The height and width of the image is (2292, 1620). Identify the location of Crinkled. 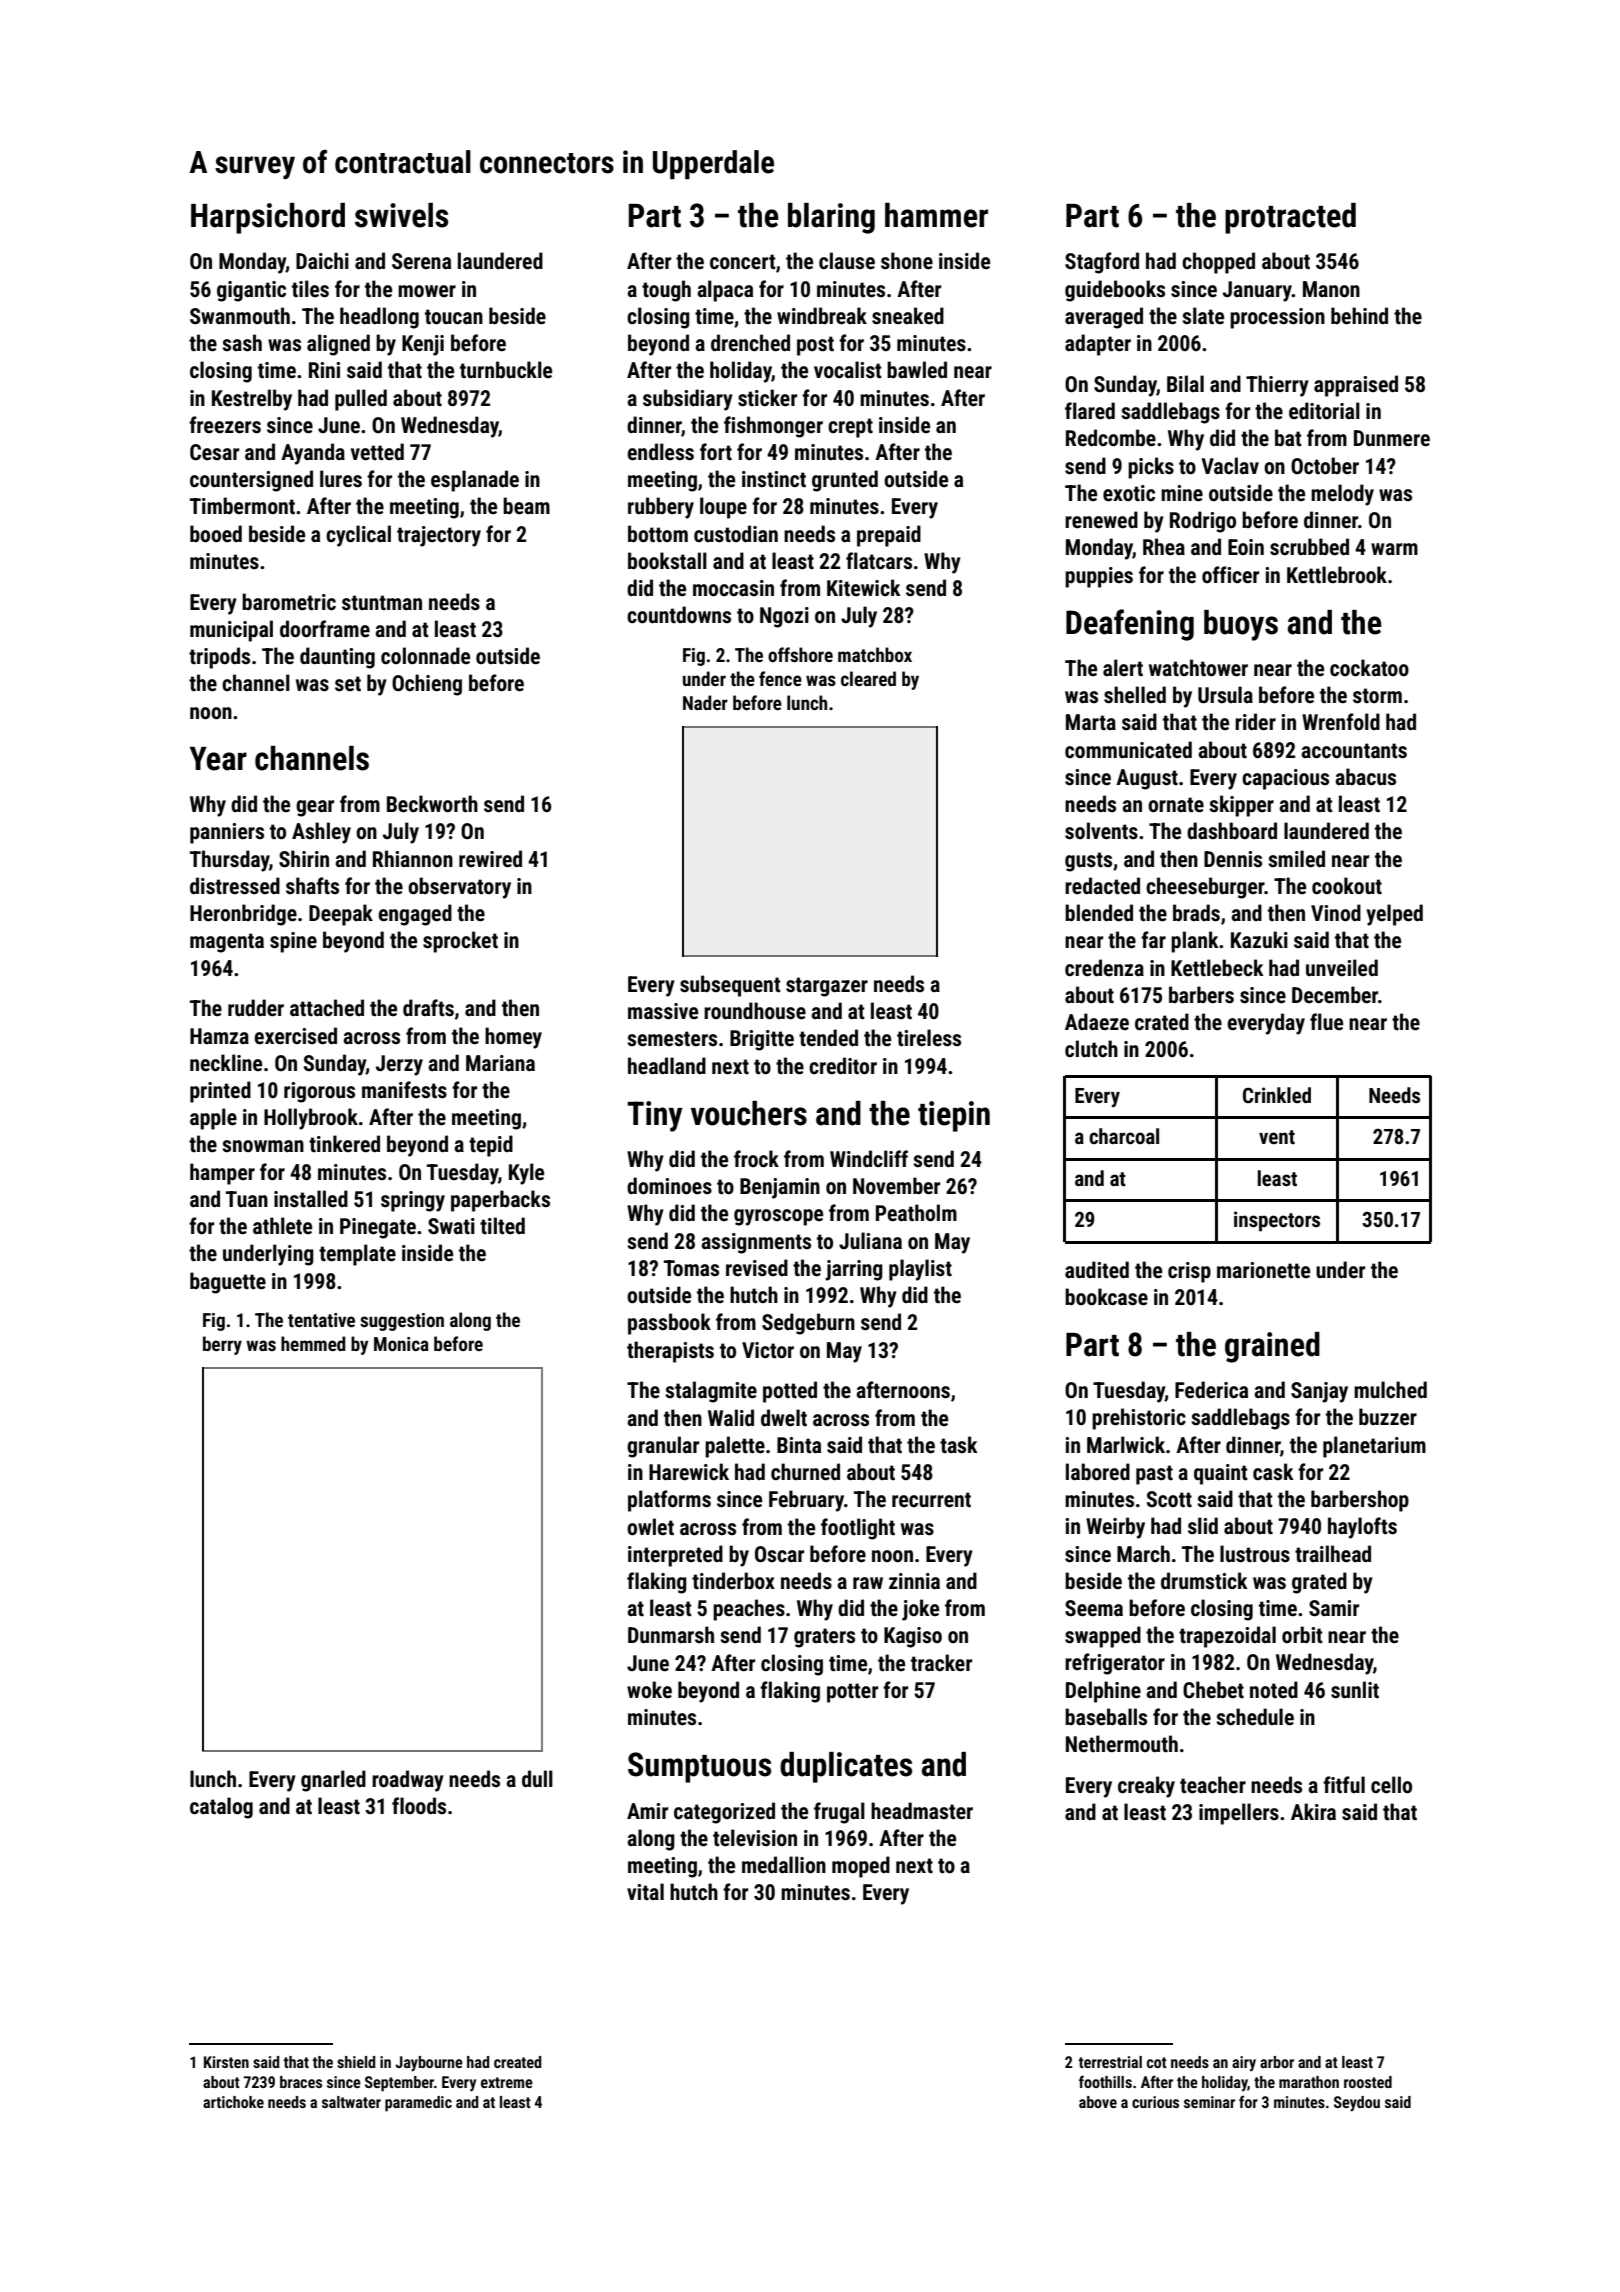
(1277, 1095).
